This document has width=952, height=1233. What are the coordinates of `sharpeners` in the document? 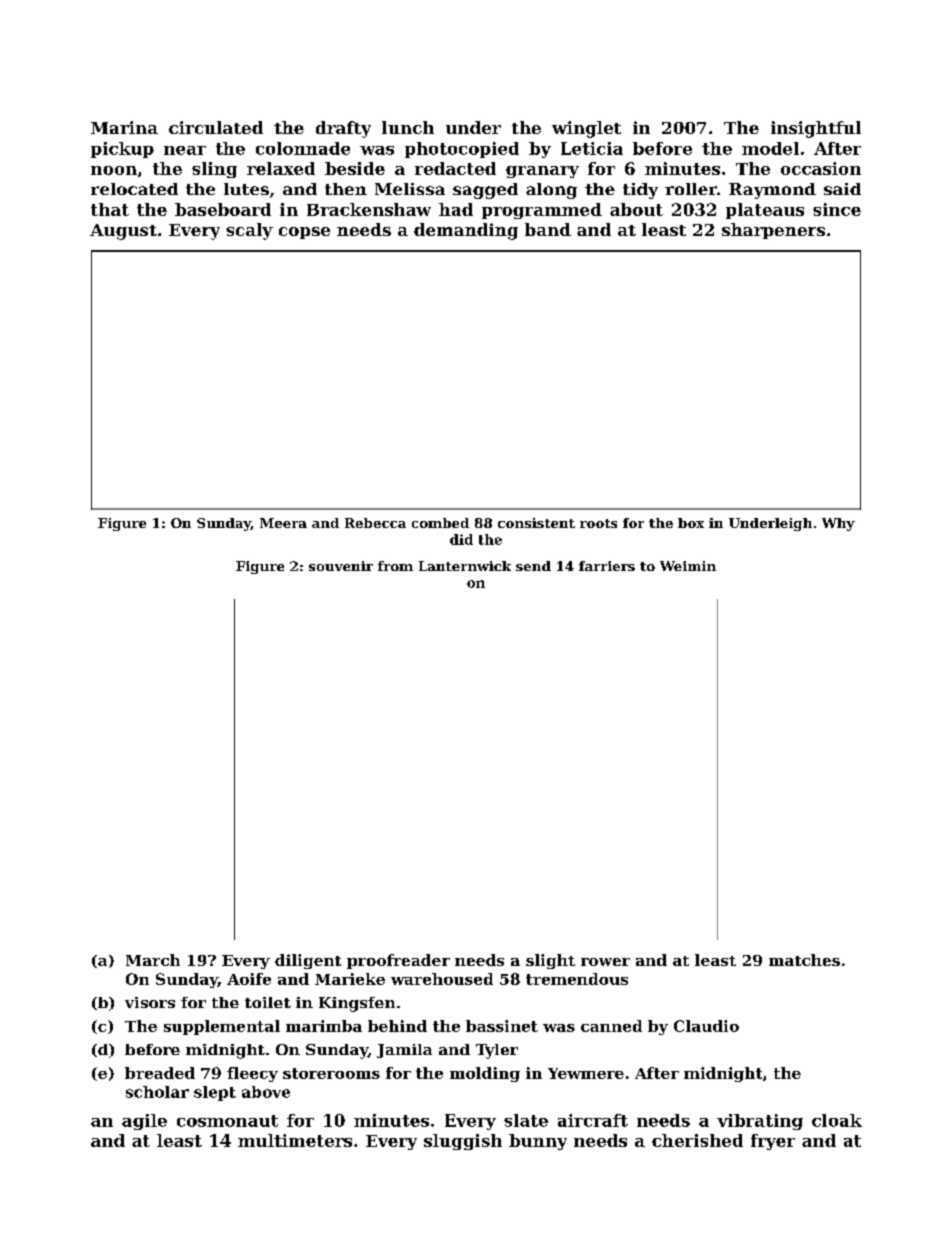 It's located at (773, 231).
